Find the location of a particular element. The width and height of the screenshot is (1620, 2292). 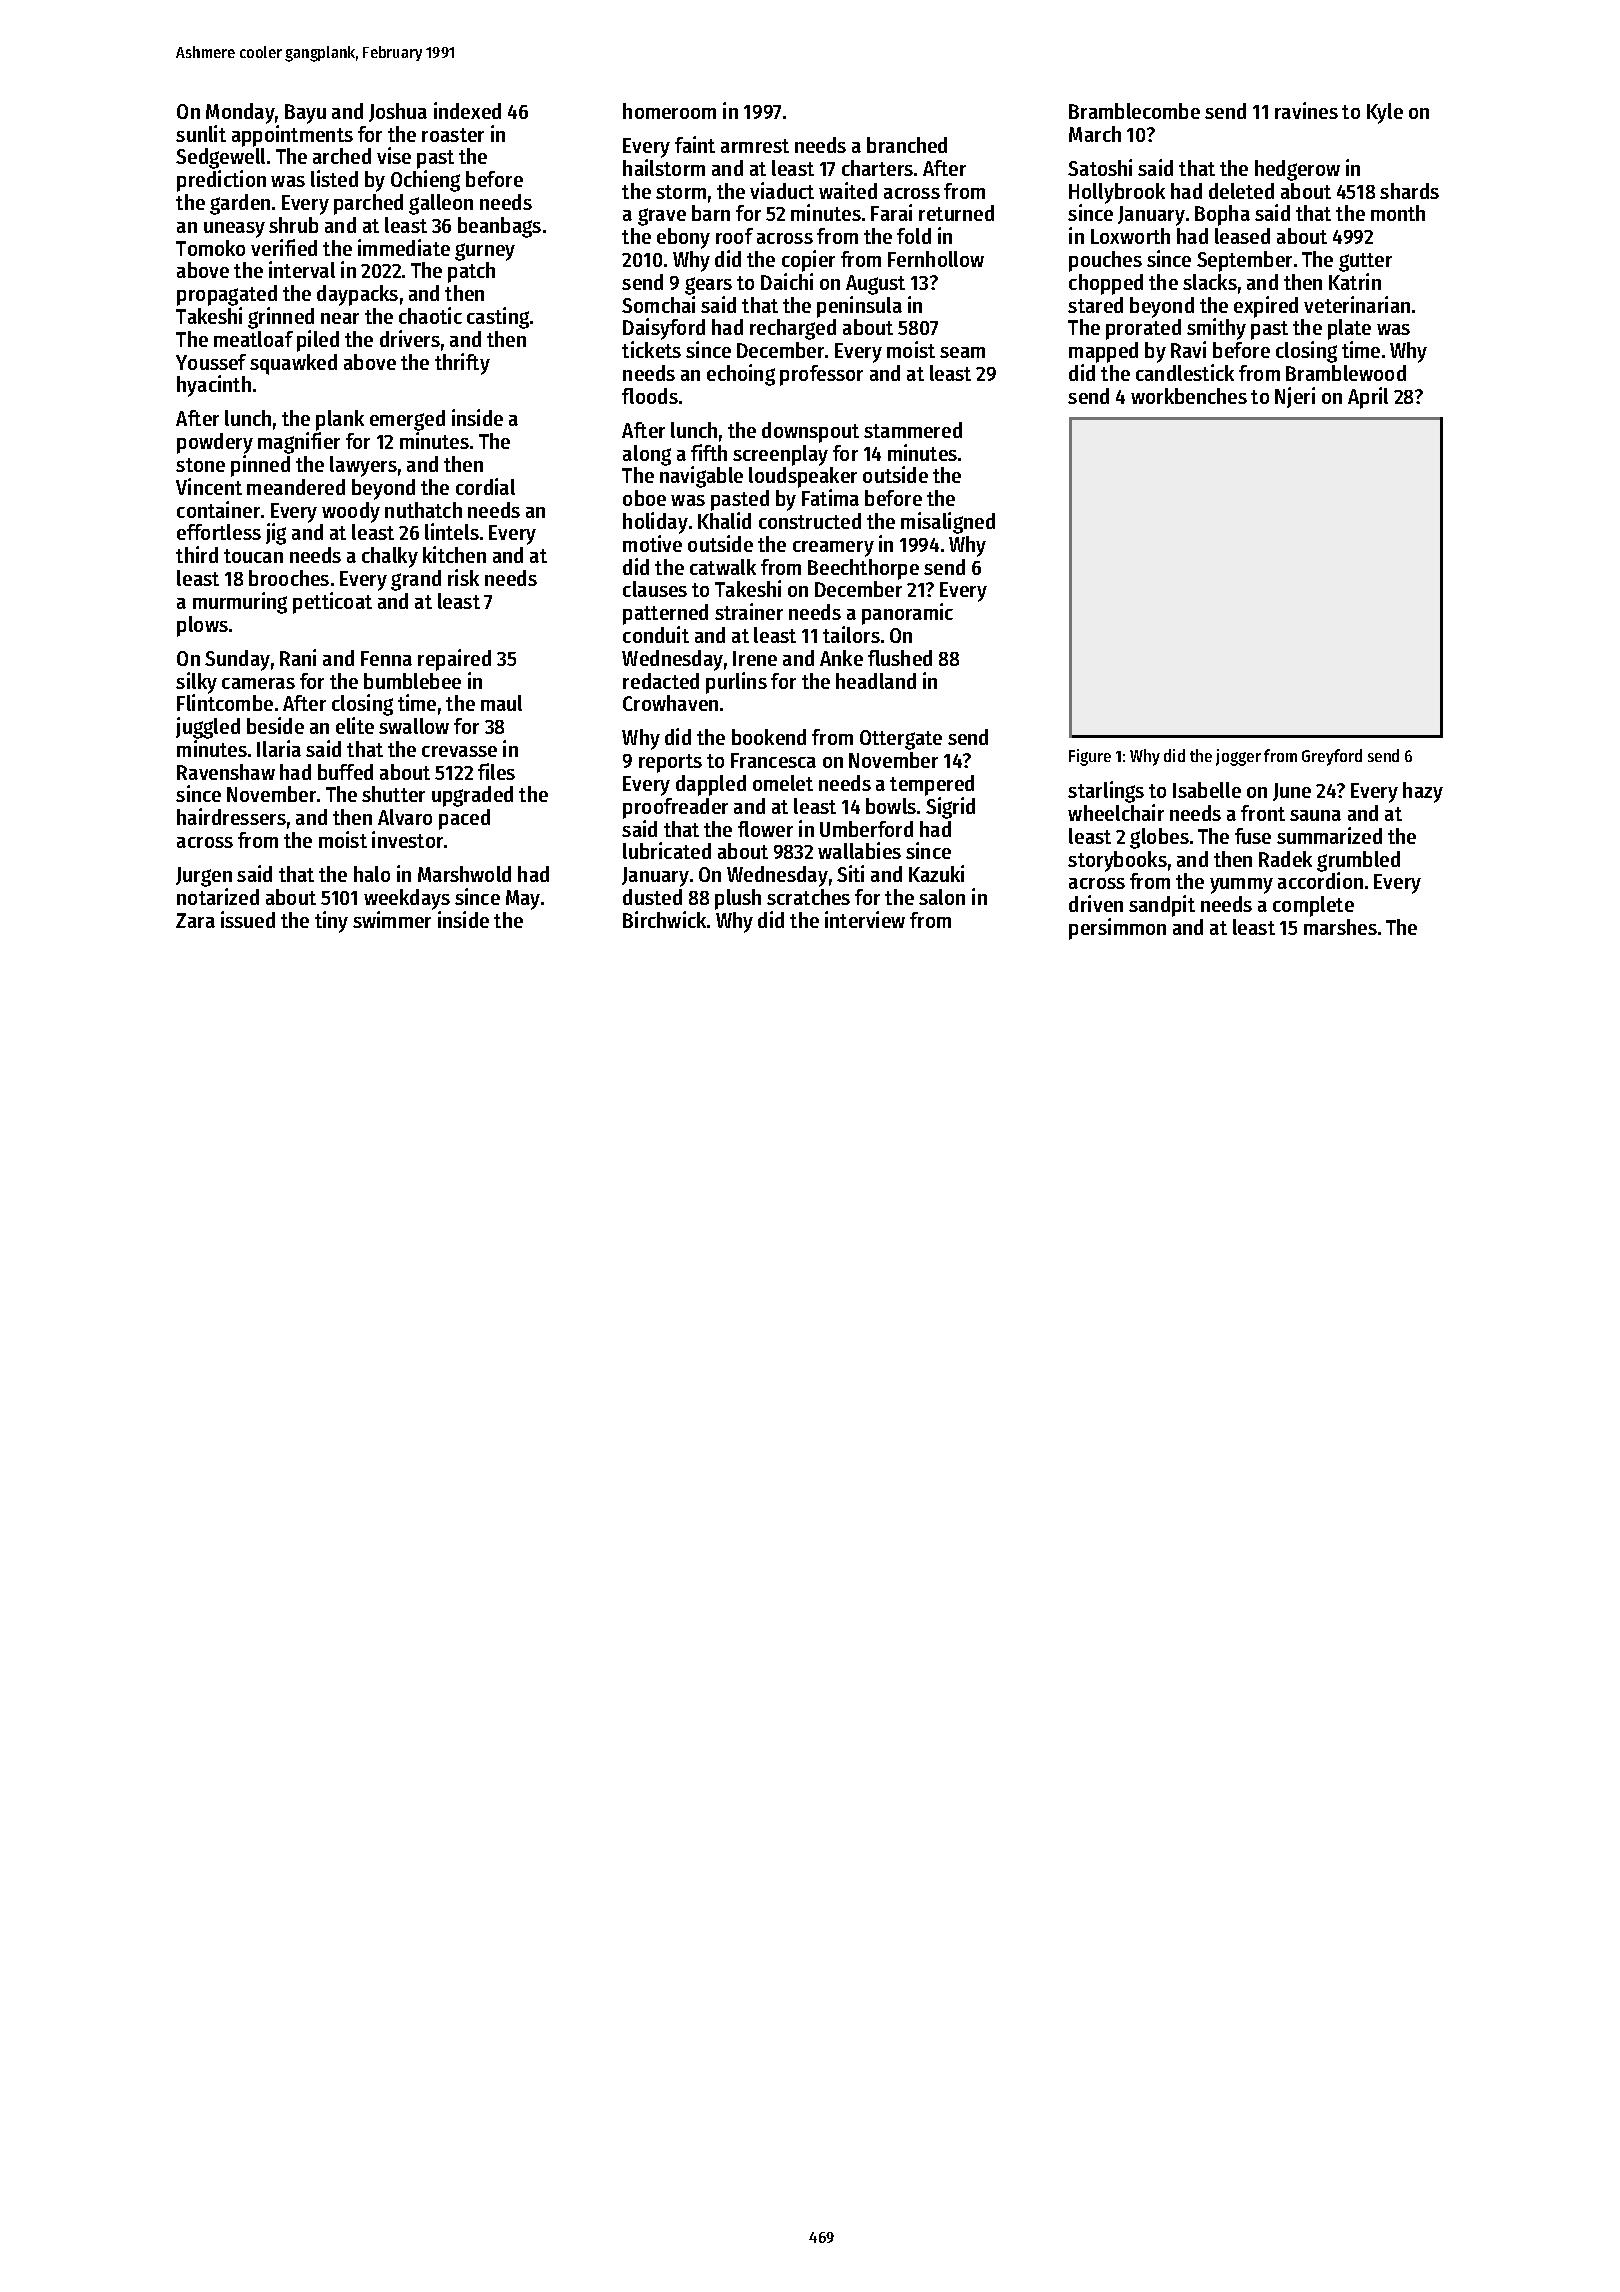

homeroom is located at coordinates (669, 111).
